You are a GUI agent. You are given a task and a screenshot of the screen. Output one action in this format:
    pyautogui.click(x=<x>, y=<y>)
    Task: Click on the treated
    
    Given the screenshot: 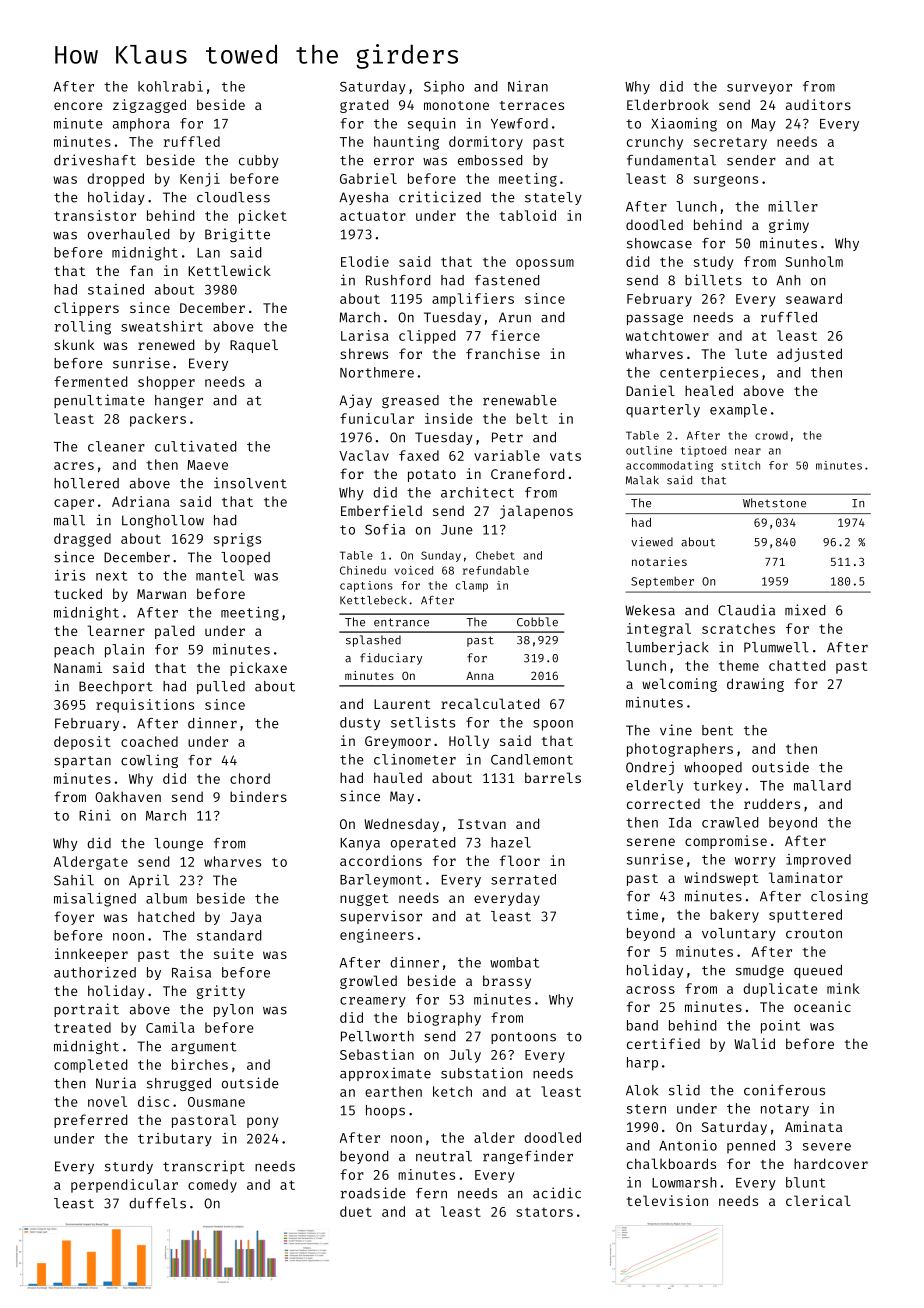 What is the action you would take?
    pyautogui.click(x=82, y=1027)
